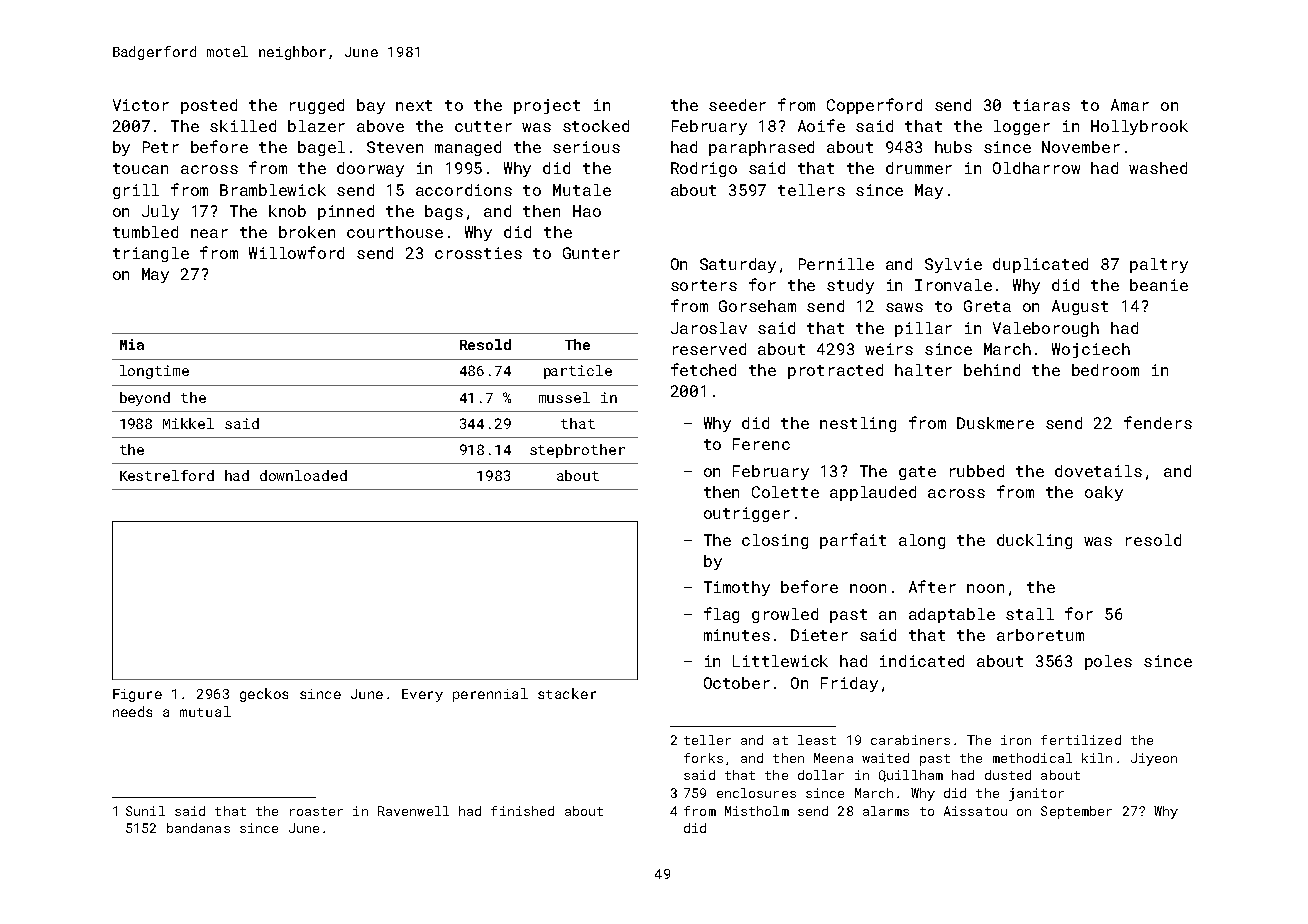 This page has width=1308, height=924. Describe the element at coordinates (932, 586) in the page. I see `After` at that location.
